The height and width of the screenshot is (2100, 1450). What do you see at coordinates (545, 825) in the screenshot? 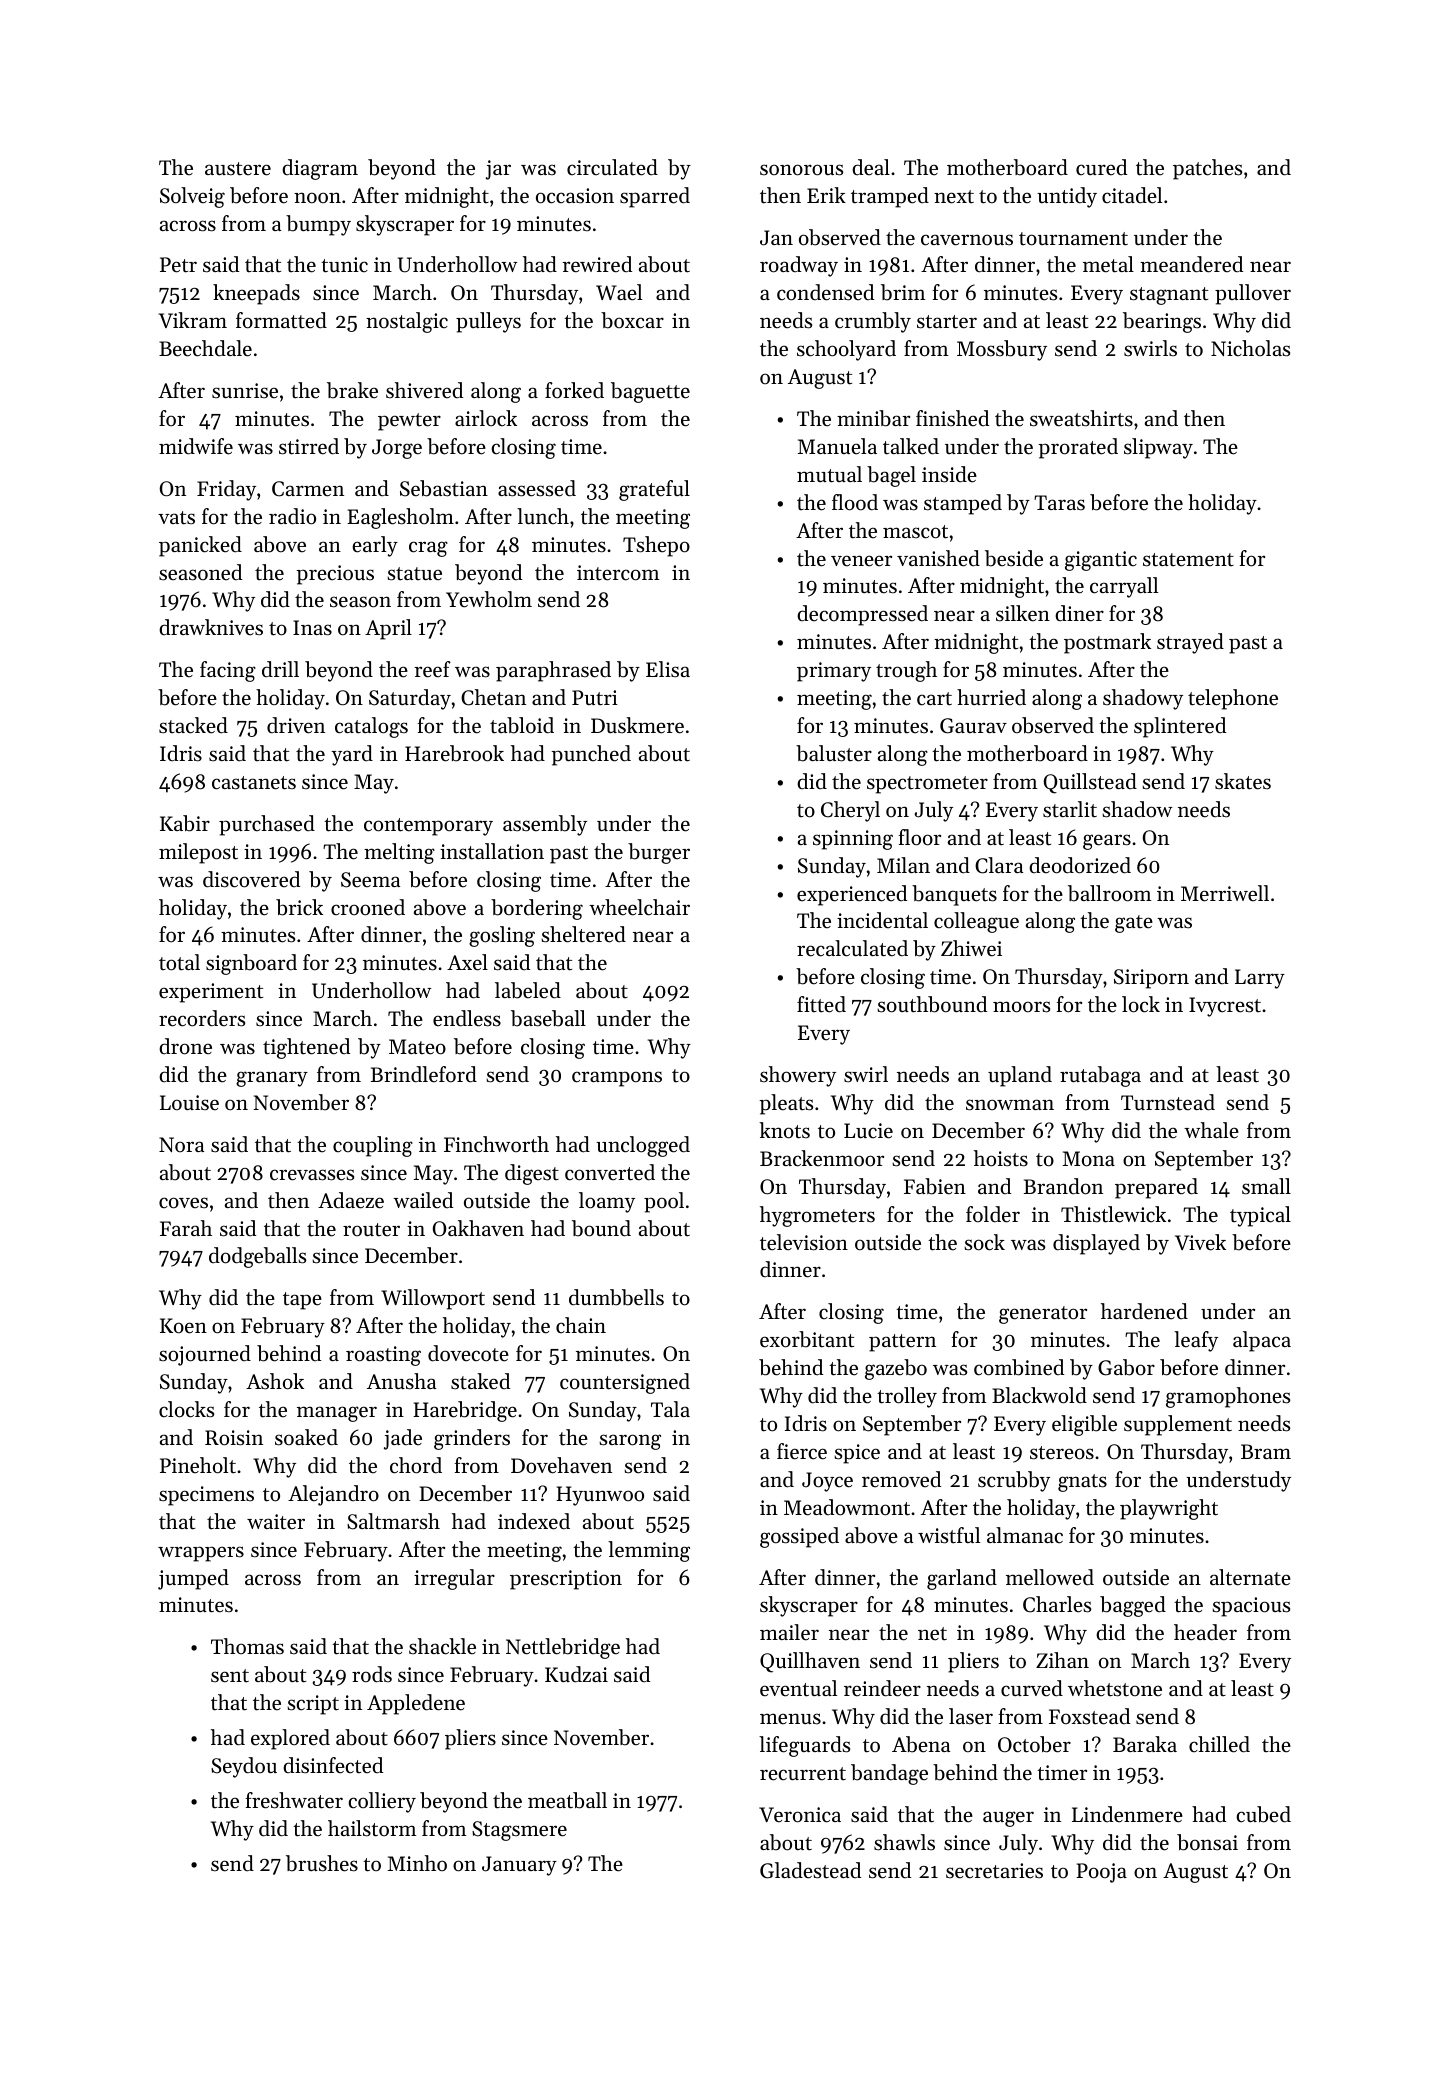
I see `assembly` at bounding box center [545, 825].
